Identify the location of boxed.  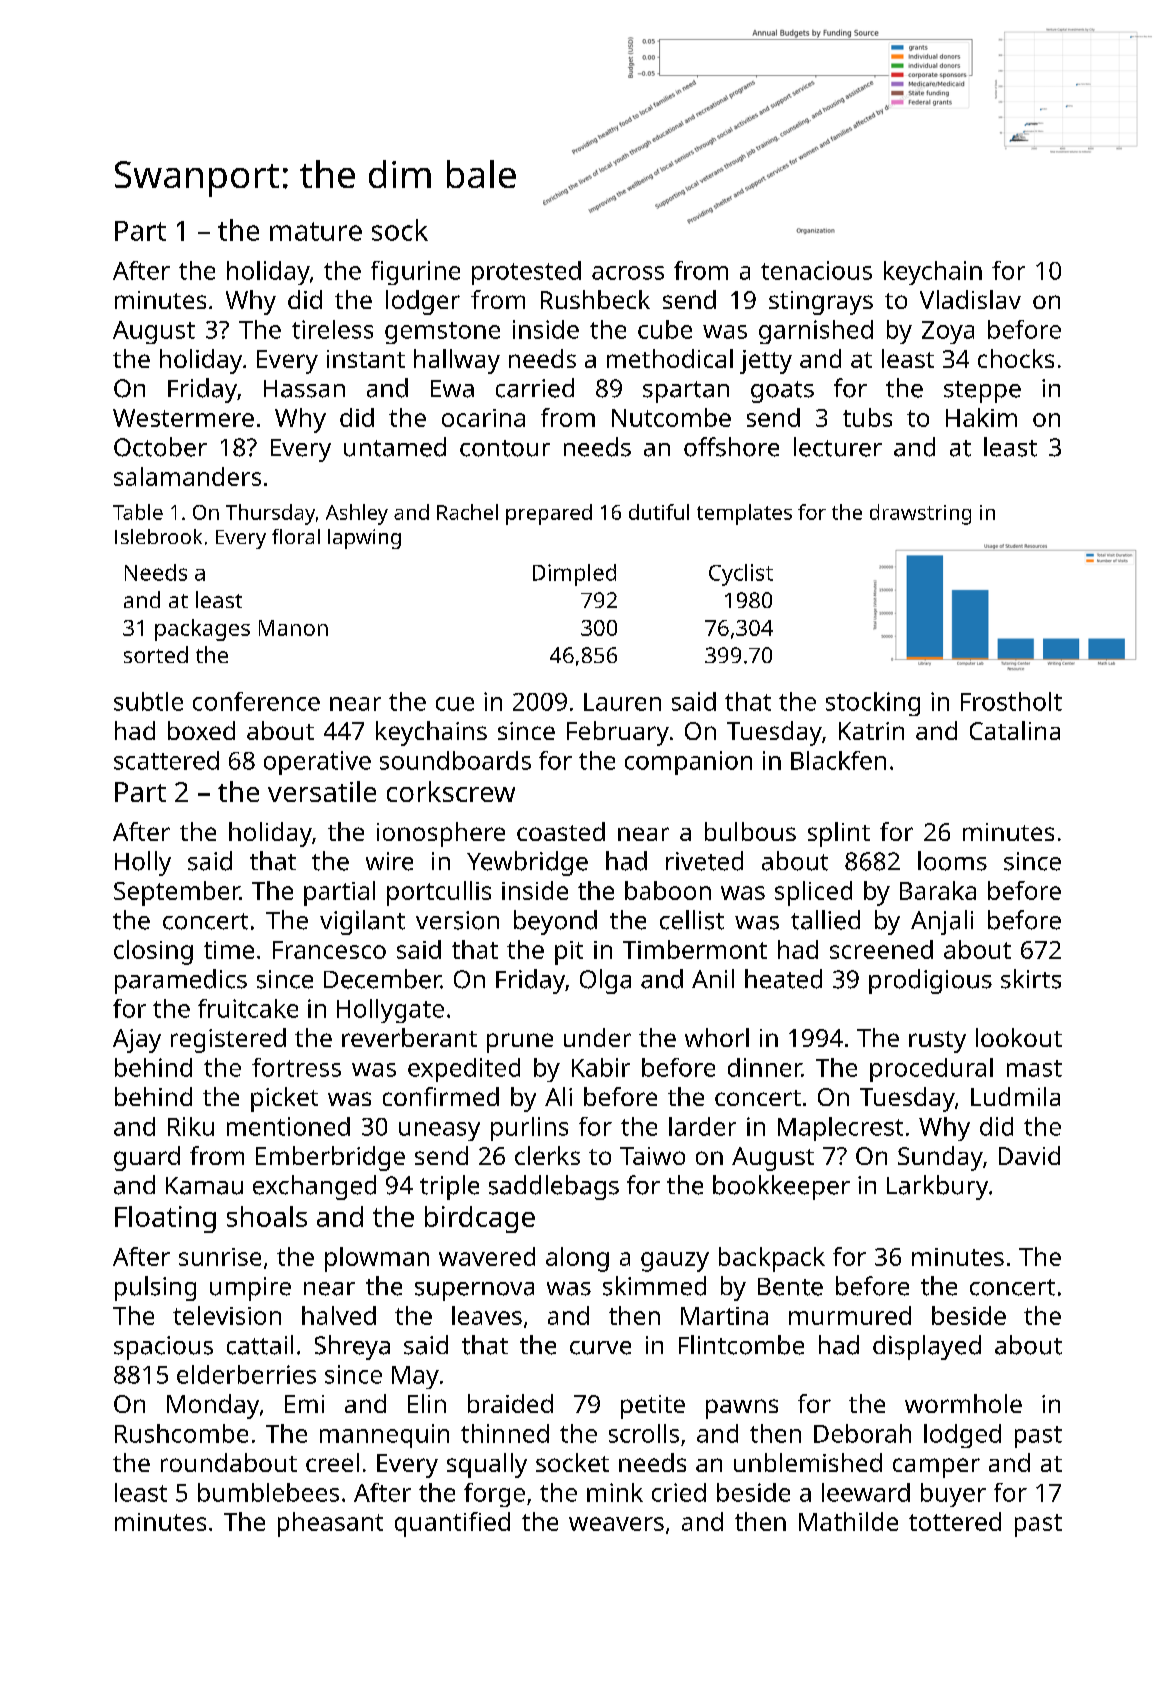
(201, 730).
